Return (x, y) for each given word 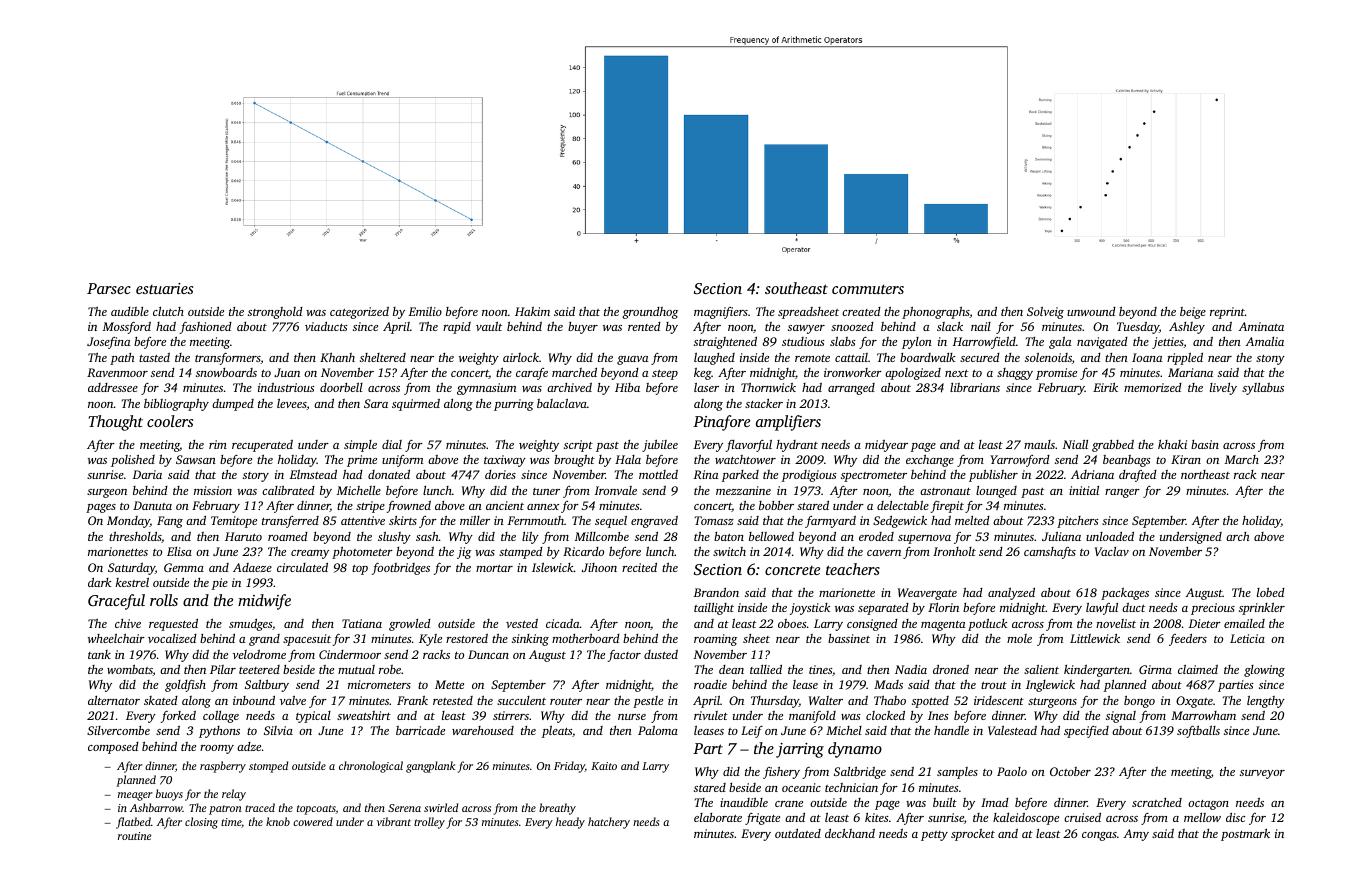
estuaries (164, 288)
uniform (402, 461)
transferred (290, 522)
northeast (1205, 474)
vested (522, 623)
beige (1193, 313)
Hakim (532, 311)
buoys (169, 795)
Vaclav (1112, 551)
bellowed (771, 536)
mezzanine (743, 490)
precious (1213, 609)
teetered (259, 669)
